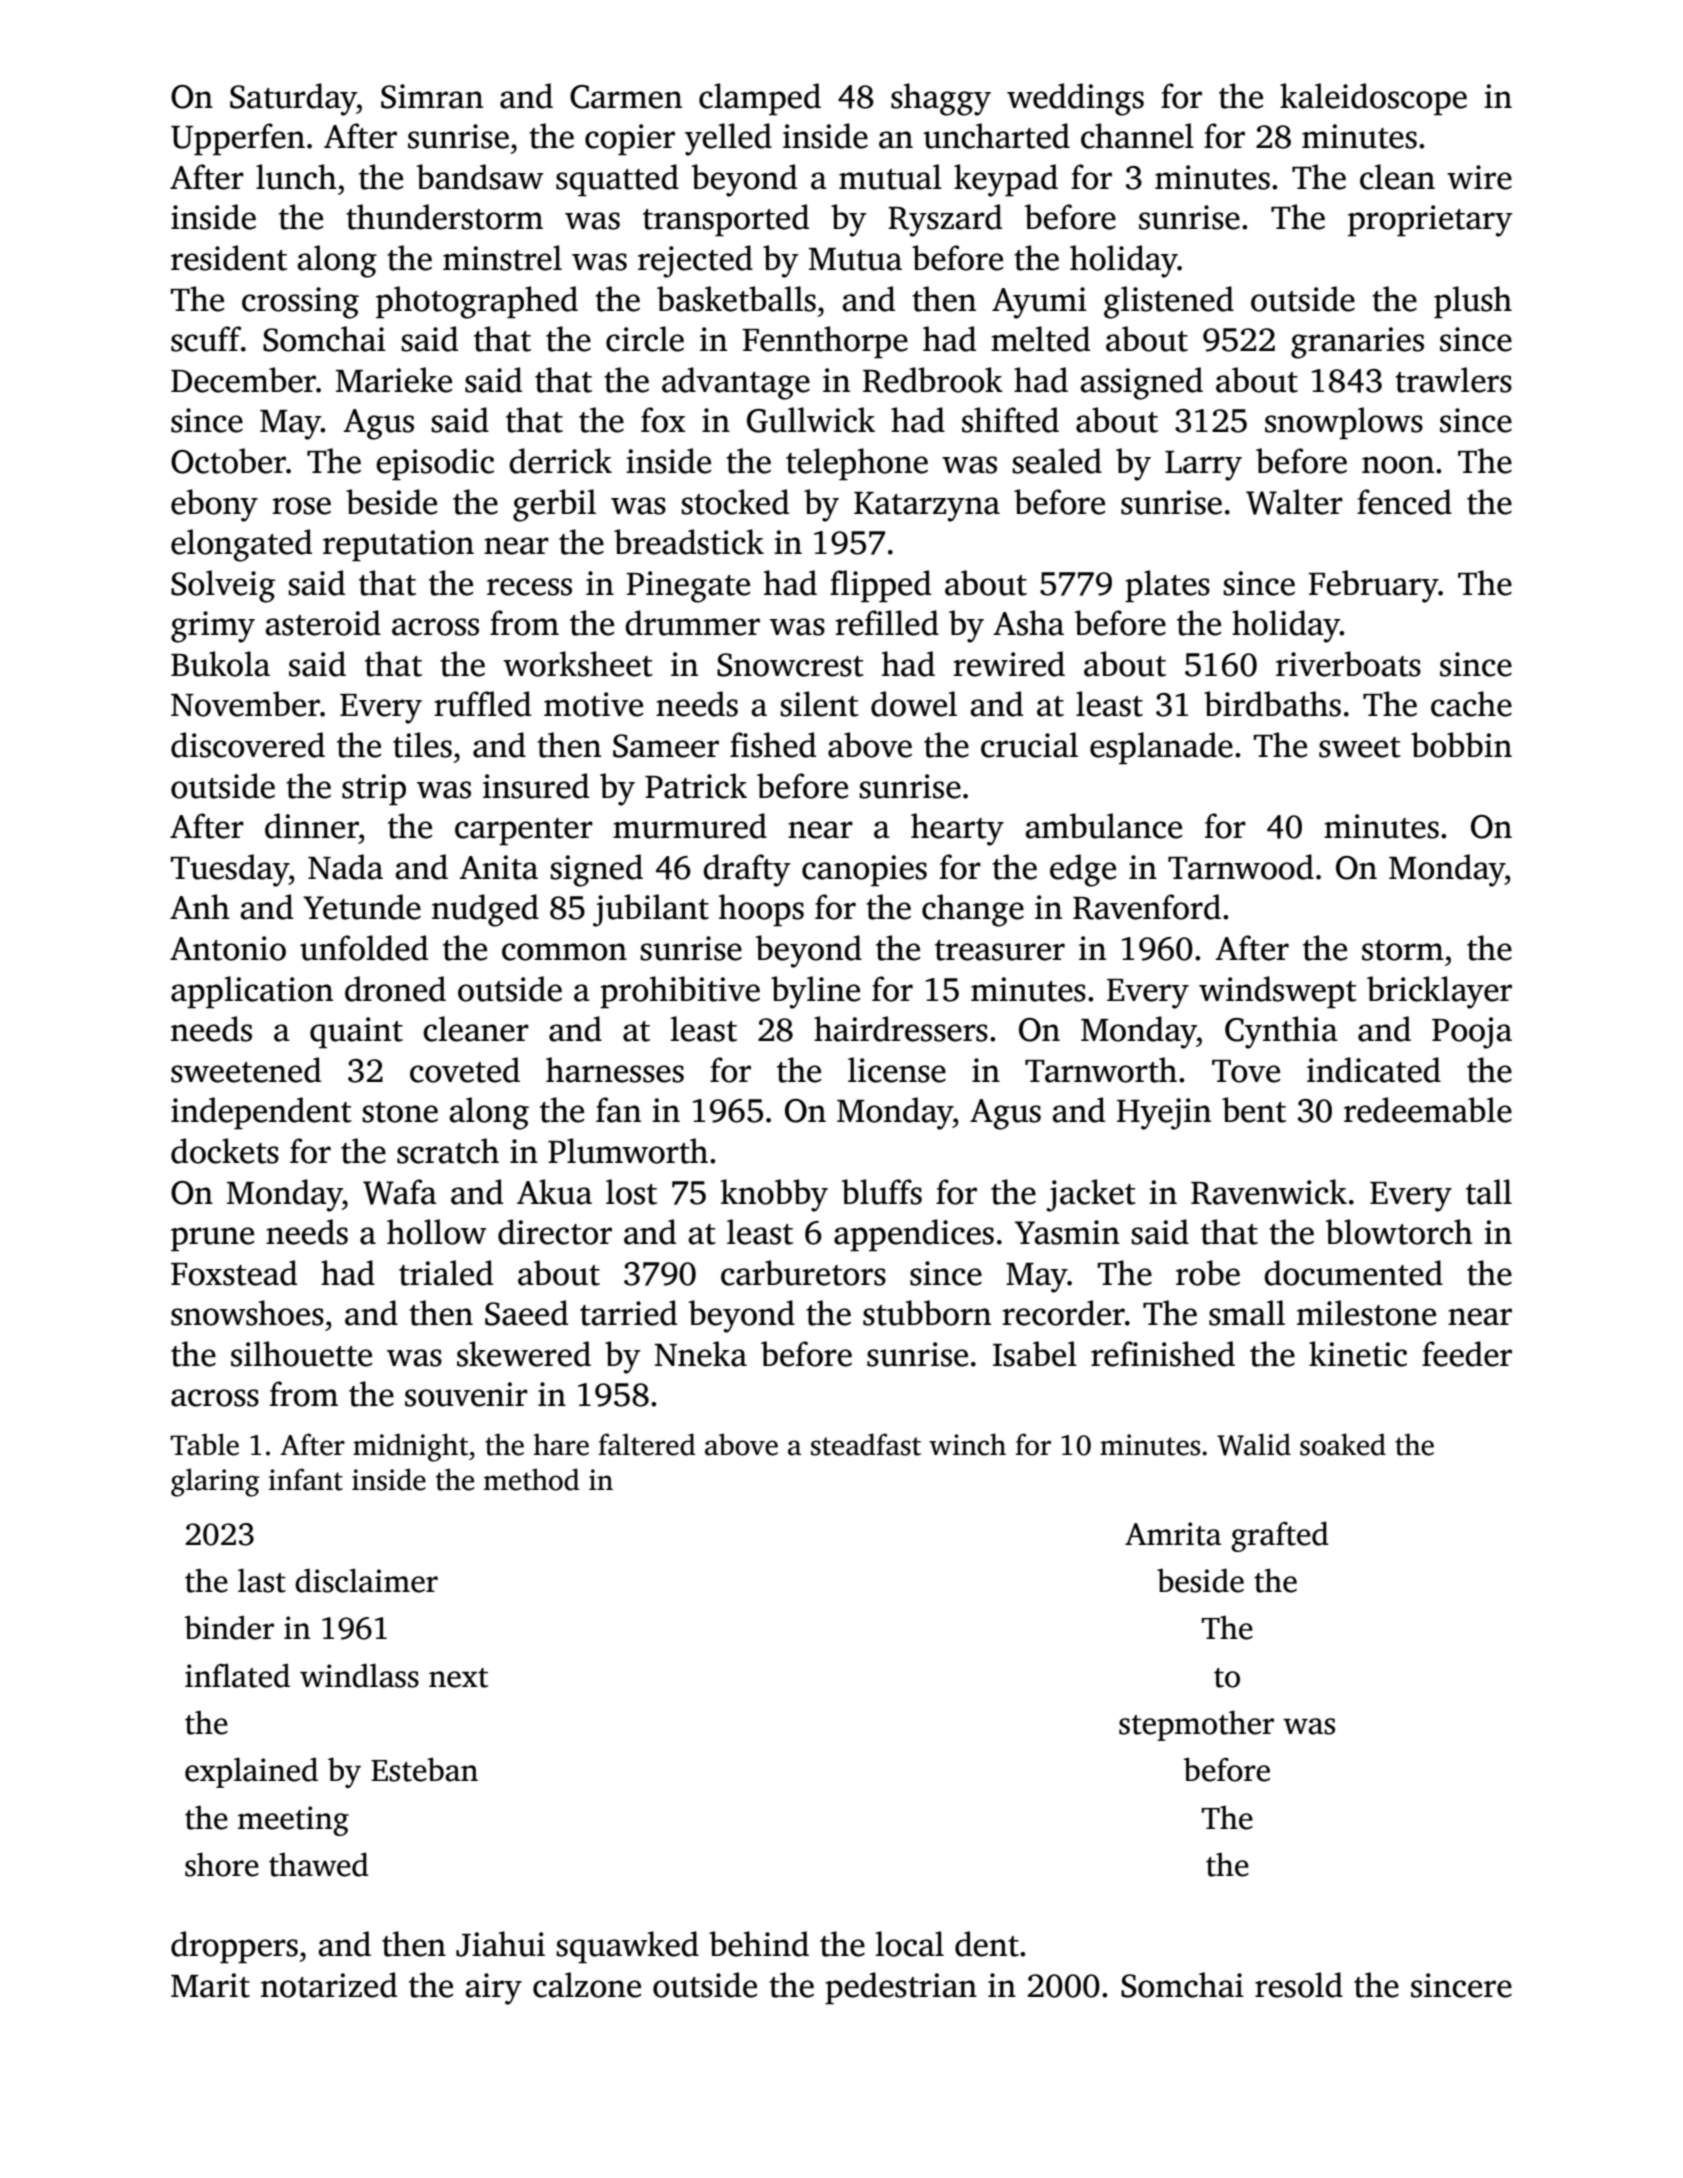 The width and height of the screenshot is (1683, 2178). Describe the element at coordinates (627, 1947) in the screenshot. I see `squawked` at that location.
